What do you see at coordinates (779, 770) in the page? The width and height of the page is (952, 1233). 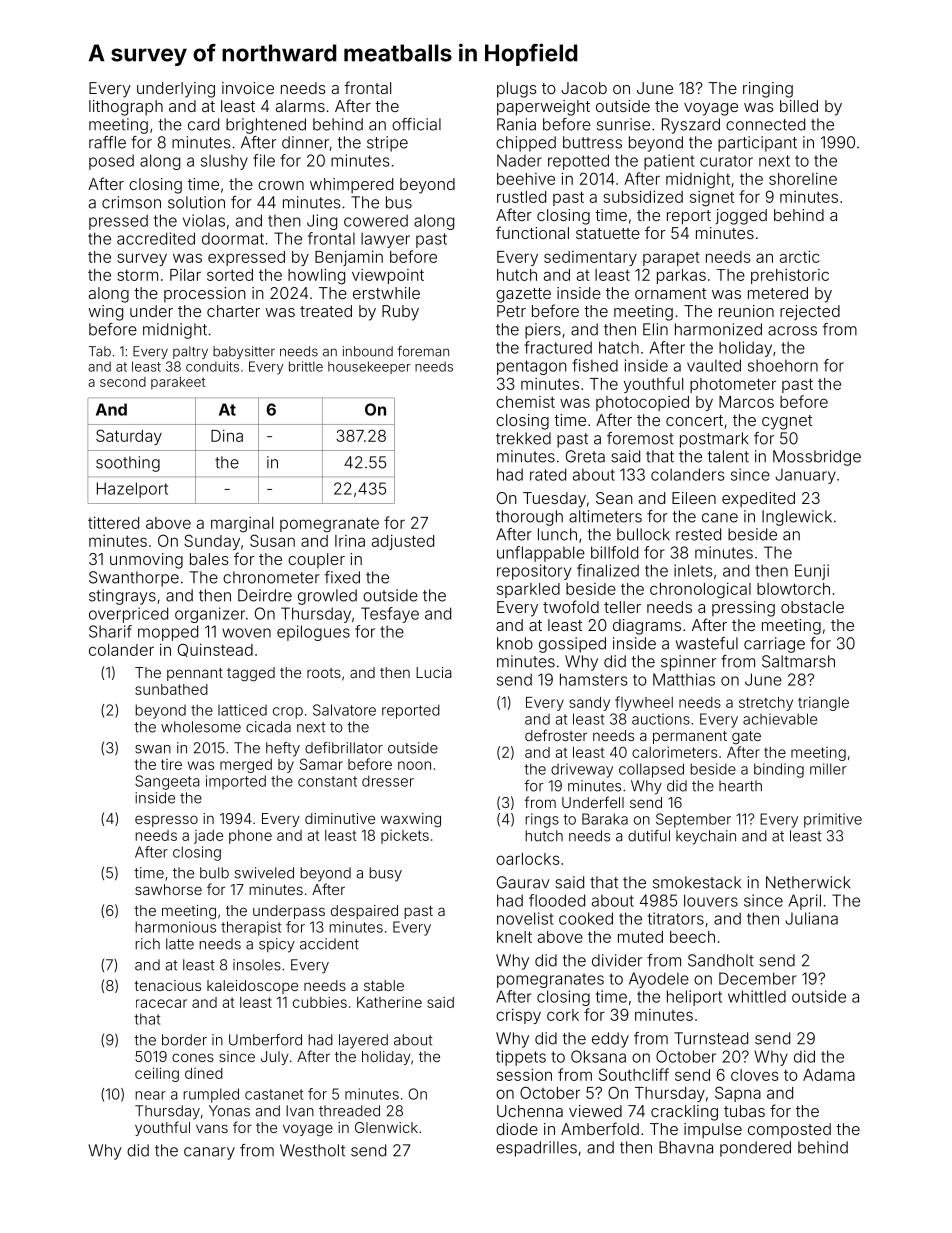 I see `binding` at bounding box center [779, 770].
